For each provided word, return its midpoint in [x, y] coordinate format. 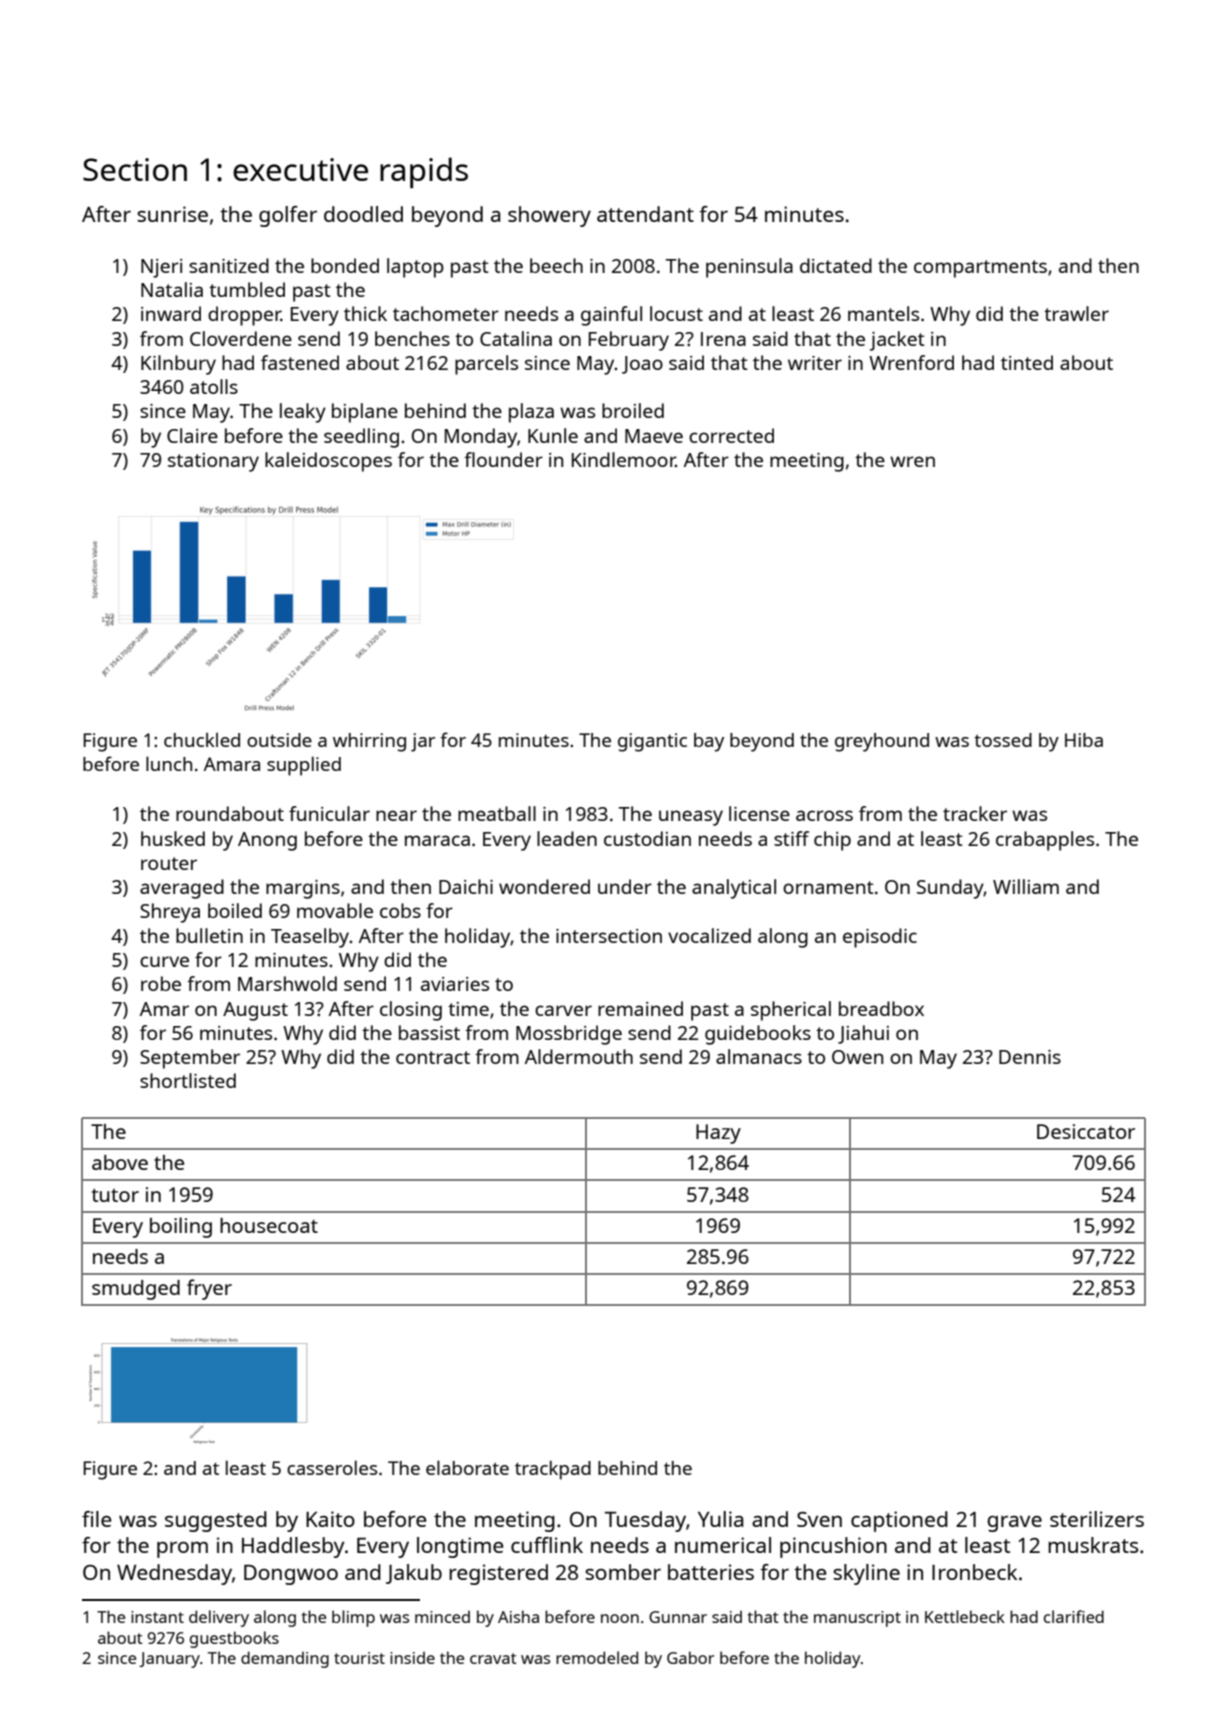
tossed [1003, 740]
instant [157, 1617]
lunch [169, 763]
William [1026, 886]
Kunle [553, 435]
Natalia [172, 289]
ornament [828, 887]
